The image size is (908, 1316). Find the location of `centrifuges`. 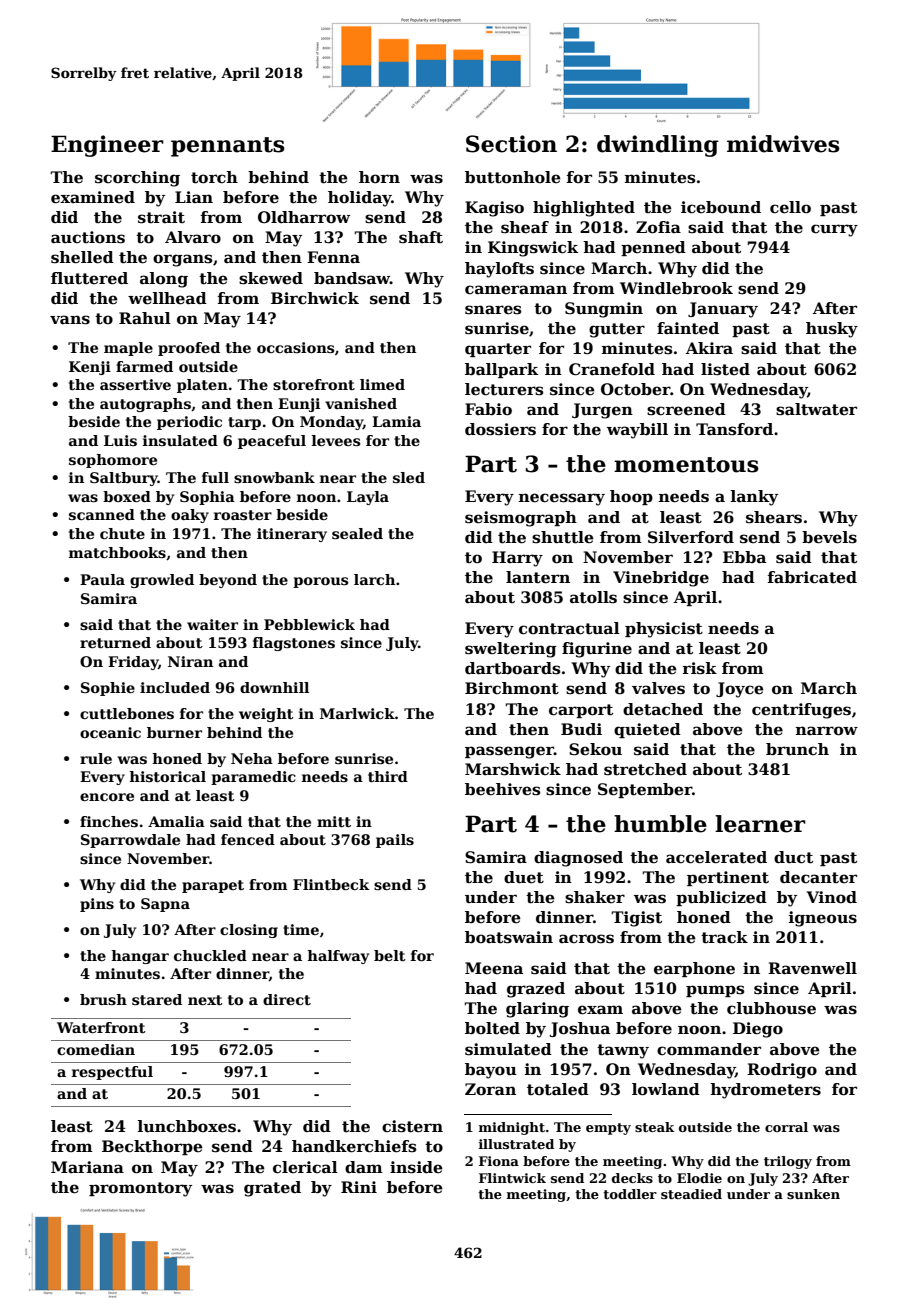

centrifuges is located at coordinates (801, 711).
